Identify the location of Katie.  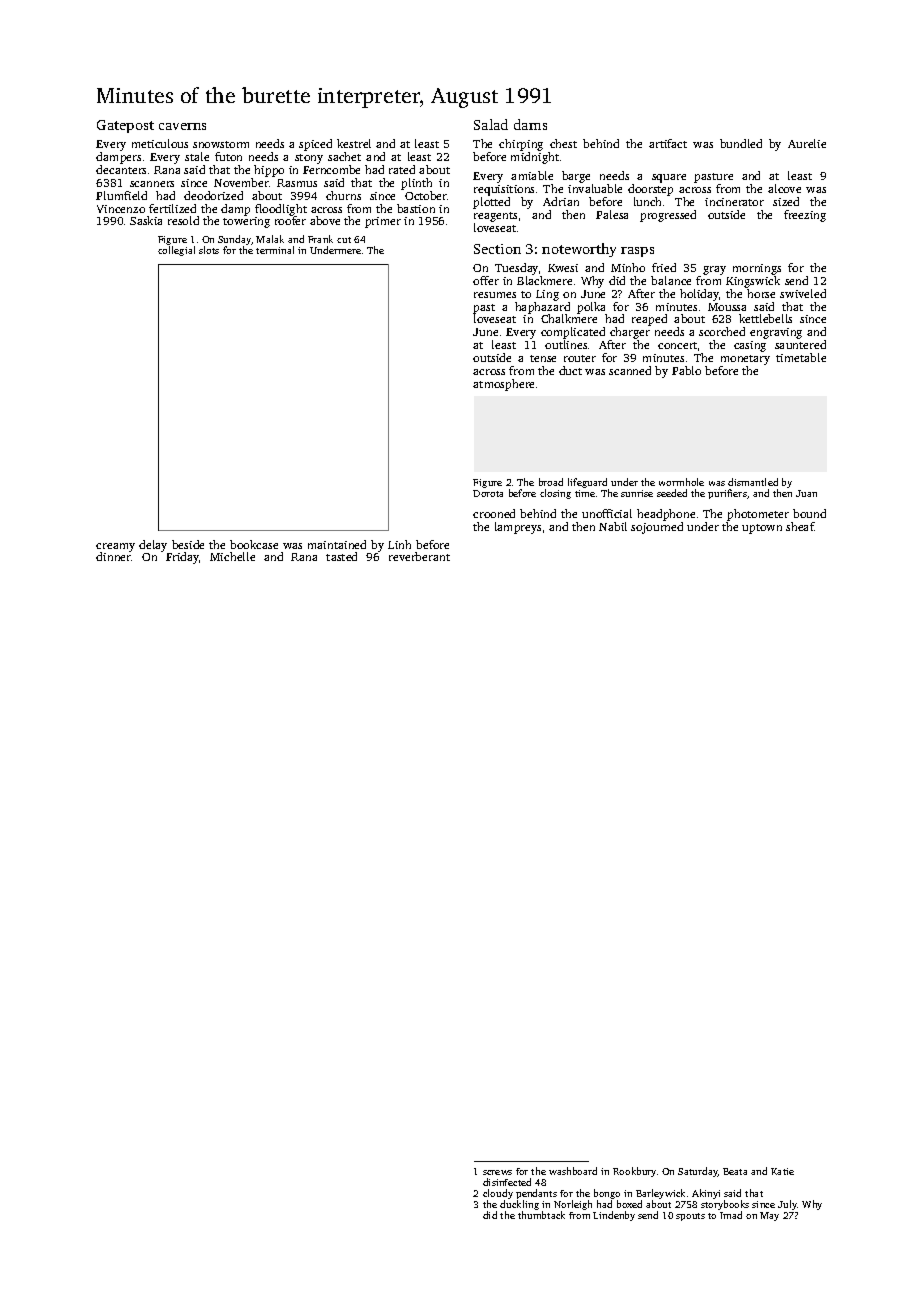
(782, 1171).
